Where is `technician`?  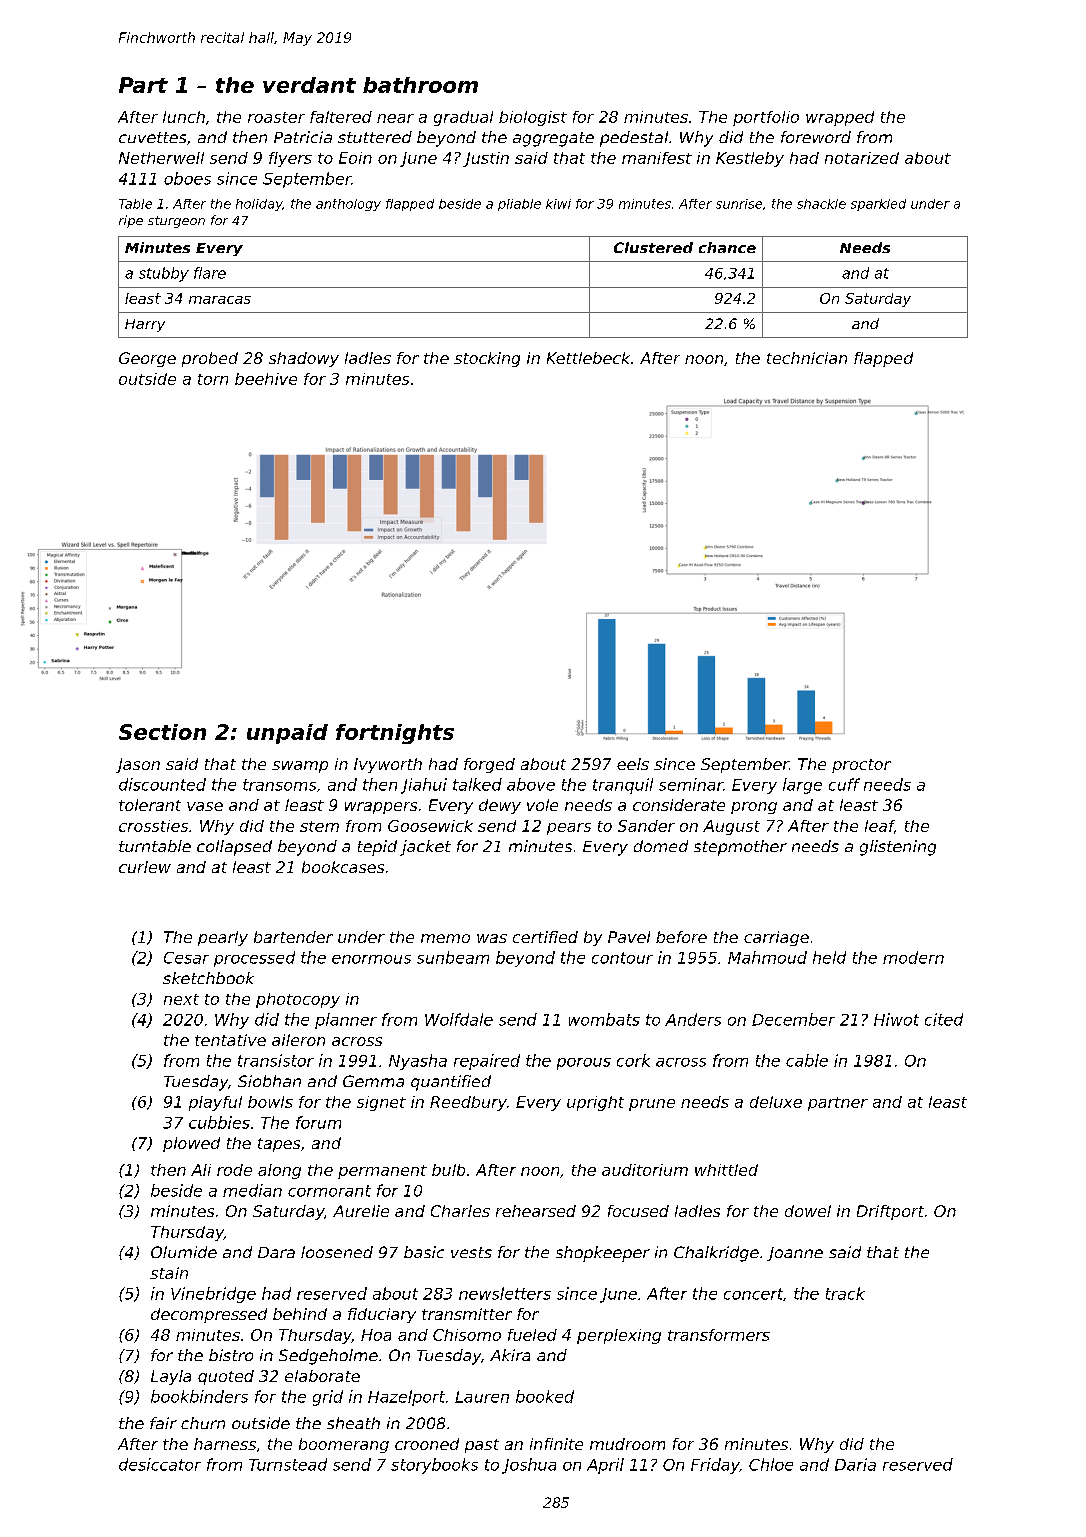 technician is located at coordinates (807, 358).
